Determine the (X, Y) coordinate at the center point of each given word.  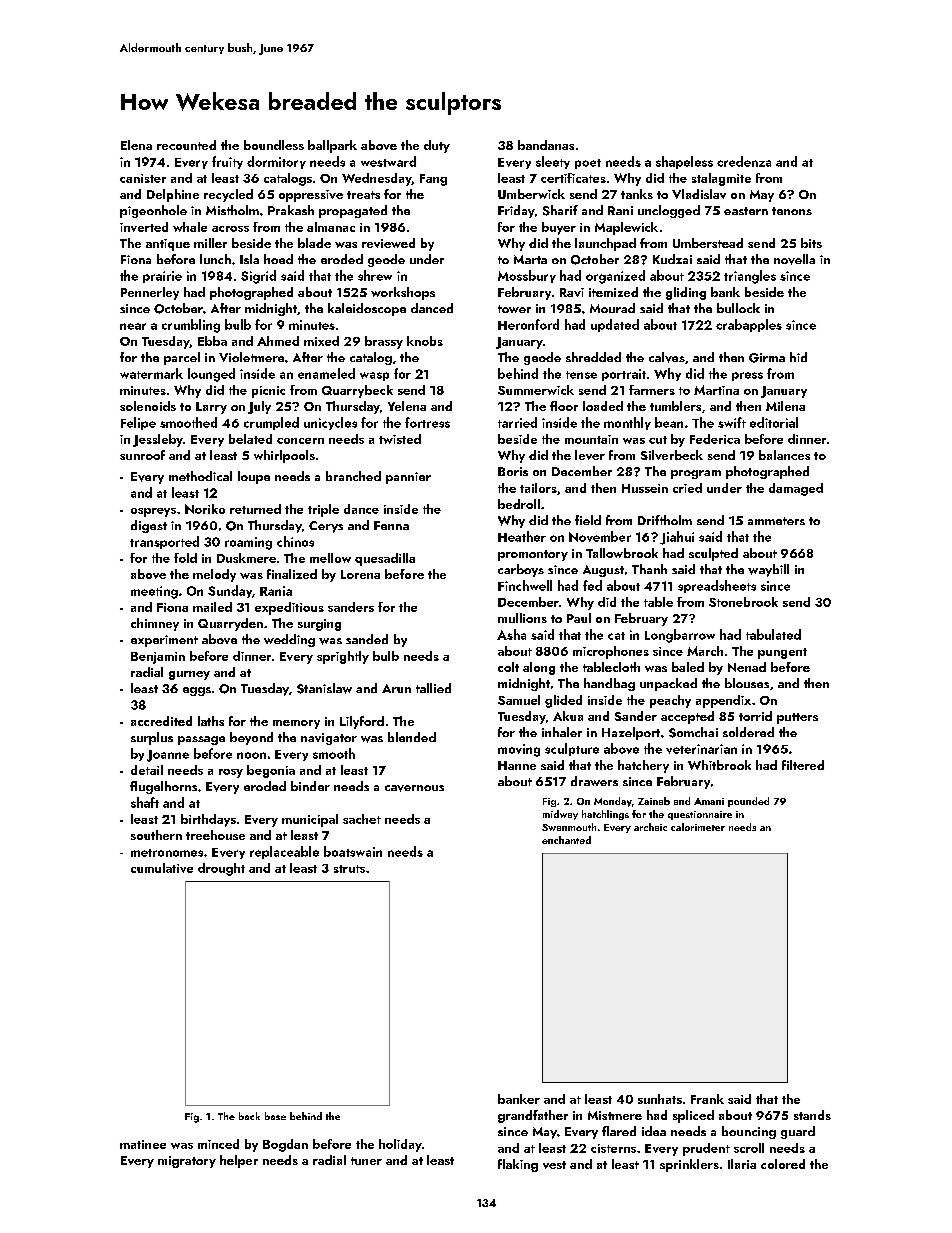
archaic (650, 827)
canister (143, 178)
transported (164, 542)
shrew (375, 275)
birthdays (208, 820)
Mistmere (615, 1115)
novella (794, 259)
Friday (516, 211)
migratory (187, 1162)
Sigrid (258, 277)
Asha (511, 634)
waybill (768, 570)
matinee (143, 1144)
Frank (707, 1099)
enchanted (566, 840)
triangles (750, 277)
